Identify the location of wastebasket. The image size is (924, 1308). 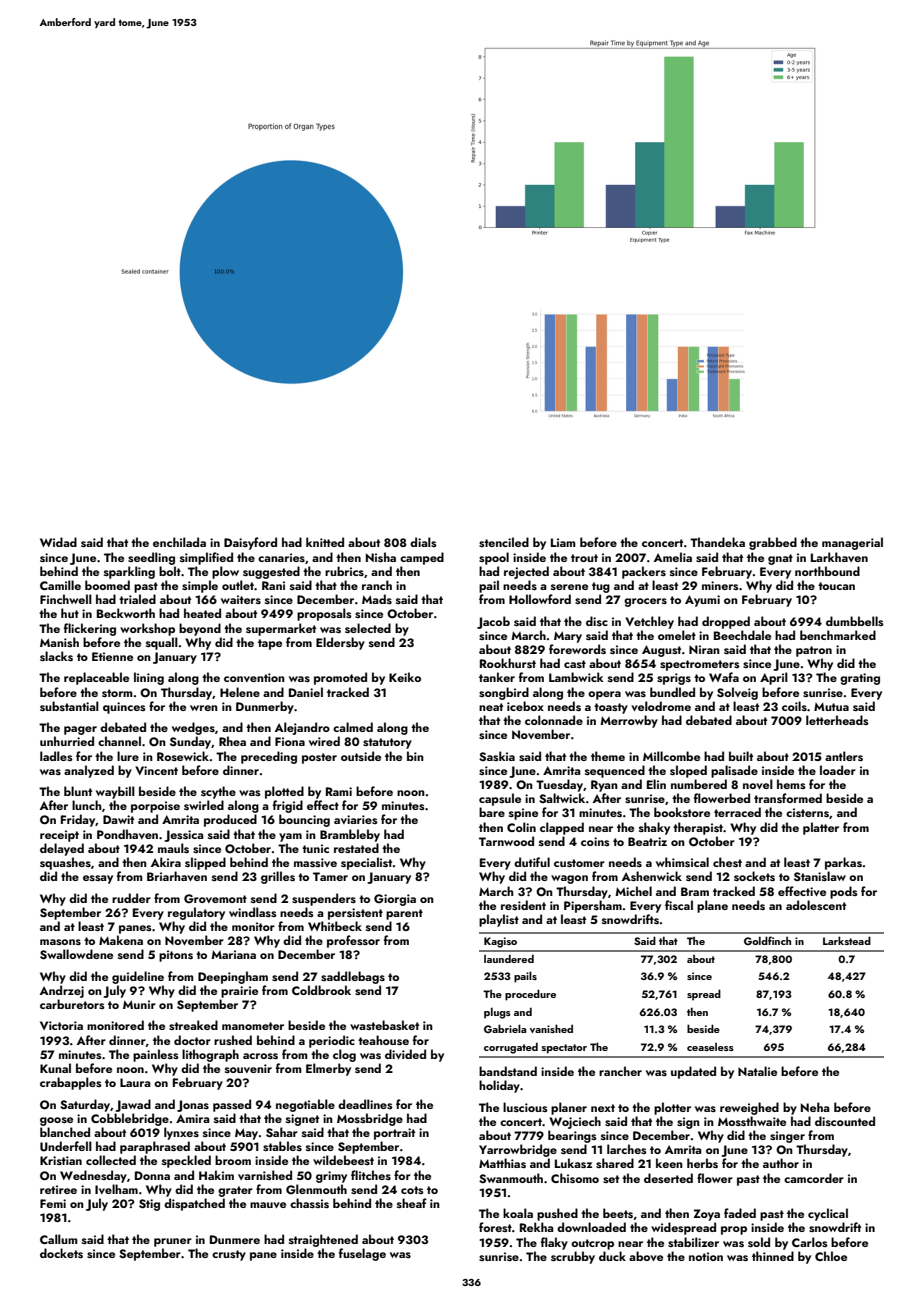
(384, 1025).
